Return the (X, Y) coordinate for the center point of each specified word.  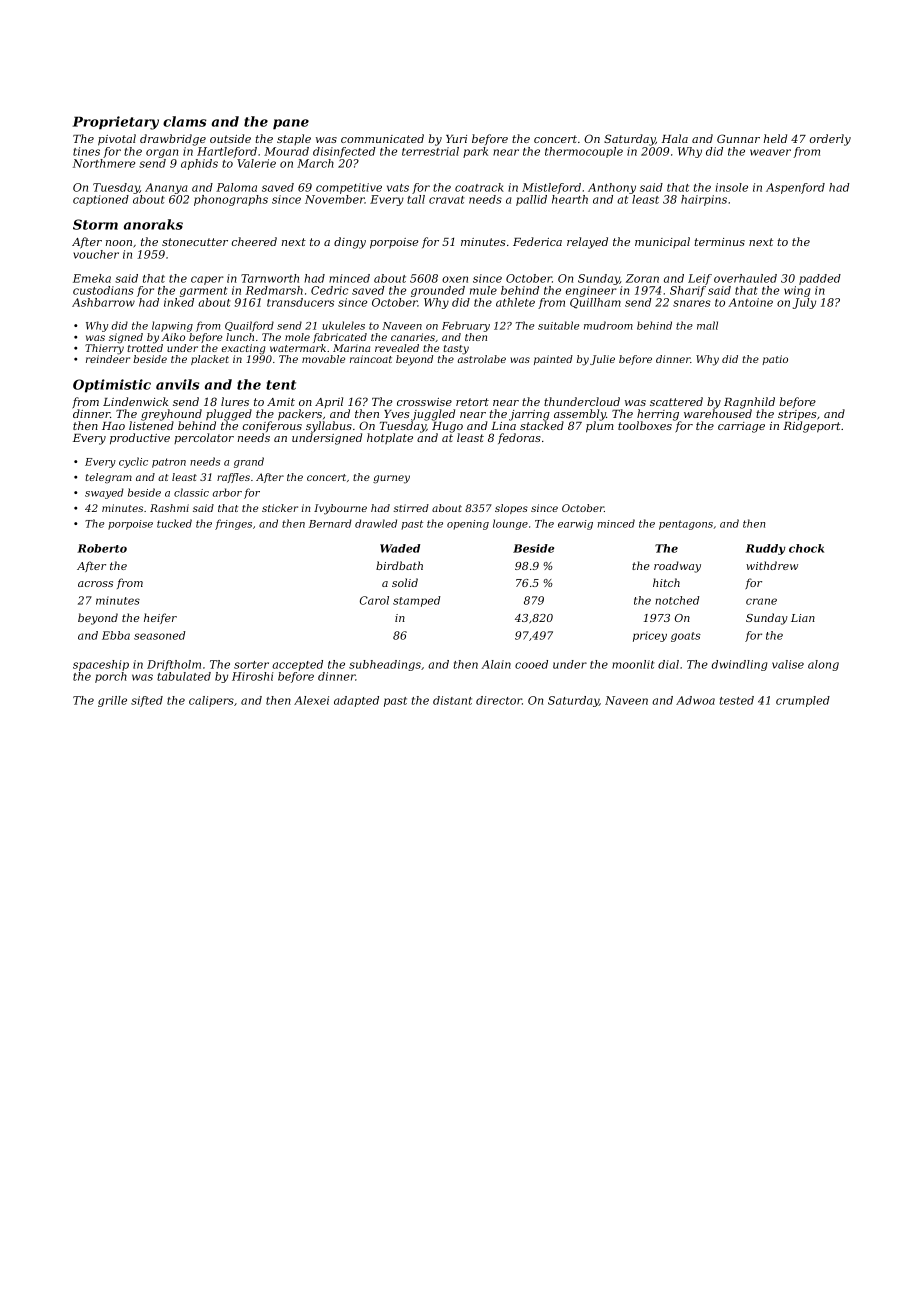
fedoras (519, 438)
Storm (95, 224)
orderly (830, 140)
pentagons (686, 525)
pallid (531, 200)
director (499, 700)
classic (191, 492)
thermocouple (584, 152)
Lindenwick (135, 401)
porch (111, 677)
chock (806, 548)
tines (86, 151)
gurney (391, 479)
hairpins (704, 200)
